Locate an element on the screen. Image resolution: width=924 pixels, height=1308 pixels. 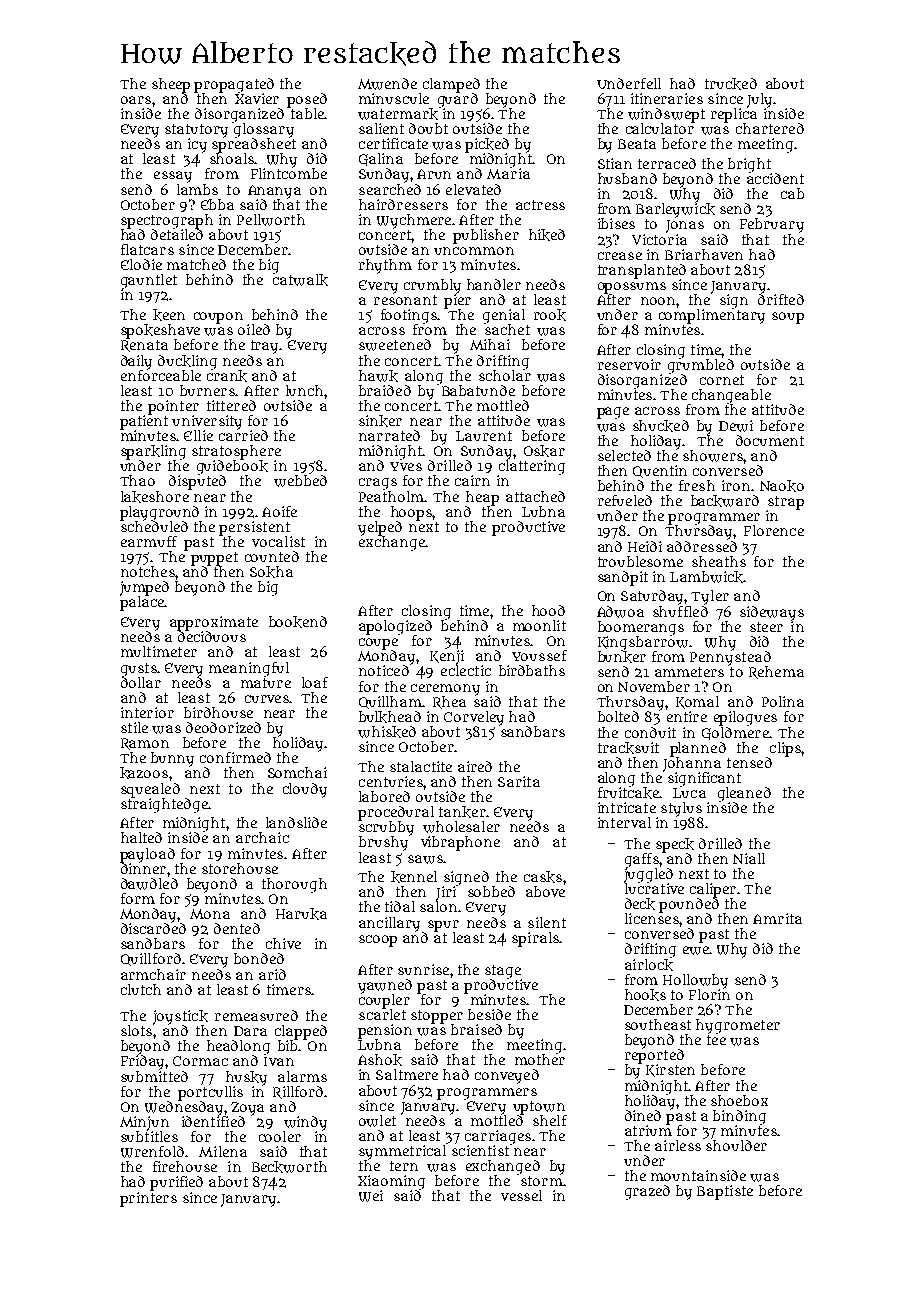
transplanted is located at coordinates (642, 271).
